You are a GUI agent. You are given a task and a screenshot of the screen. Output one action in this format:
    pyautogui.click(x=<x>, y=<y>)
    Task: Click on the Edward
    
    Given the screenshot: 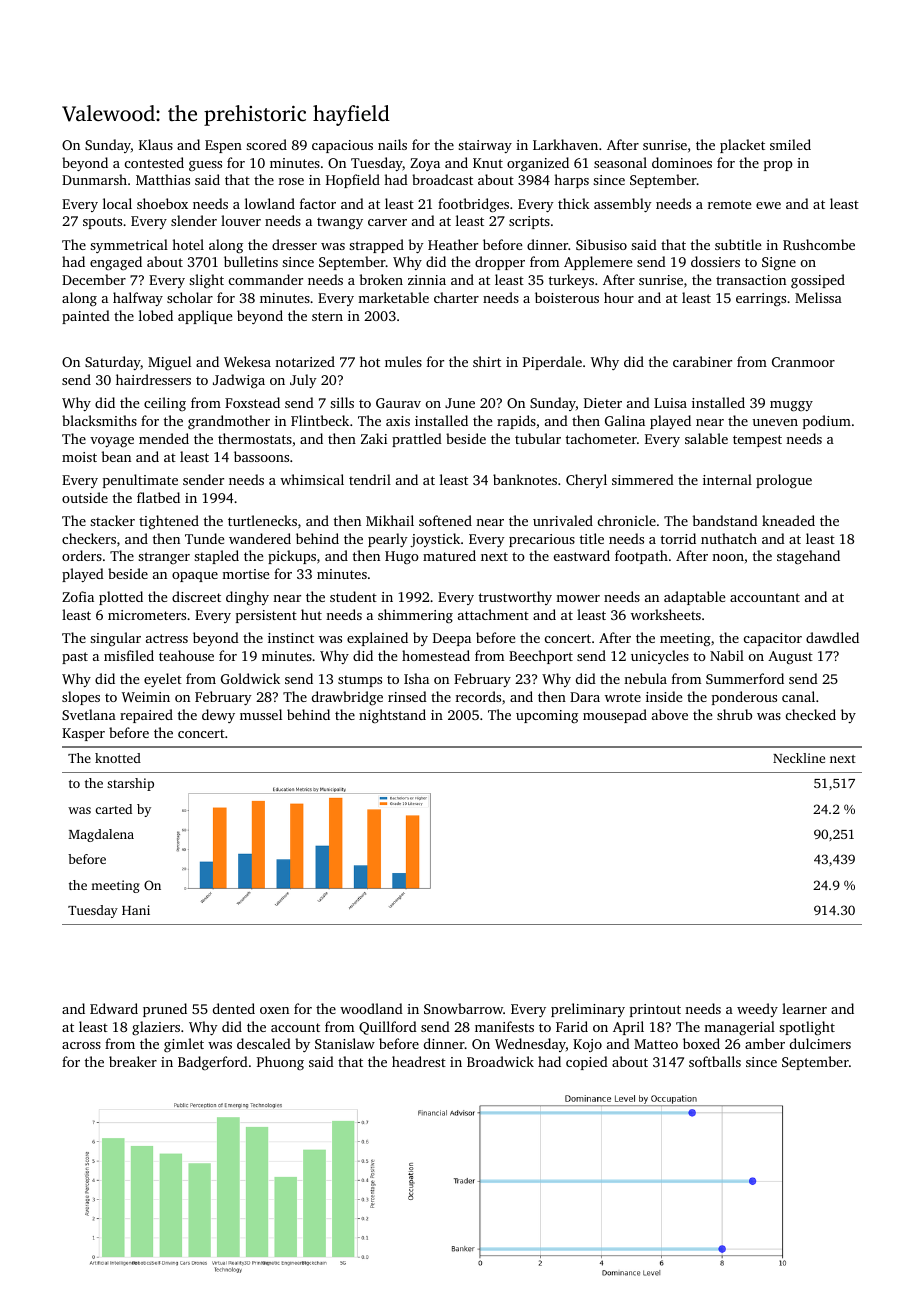 What is the action you would take?
    pyautogui.click(x=114, y=1008)
